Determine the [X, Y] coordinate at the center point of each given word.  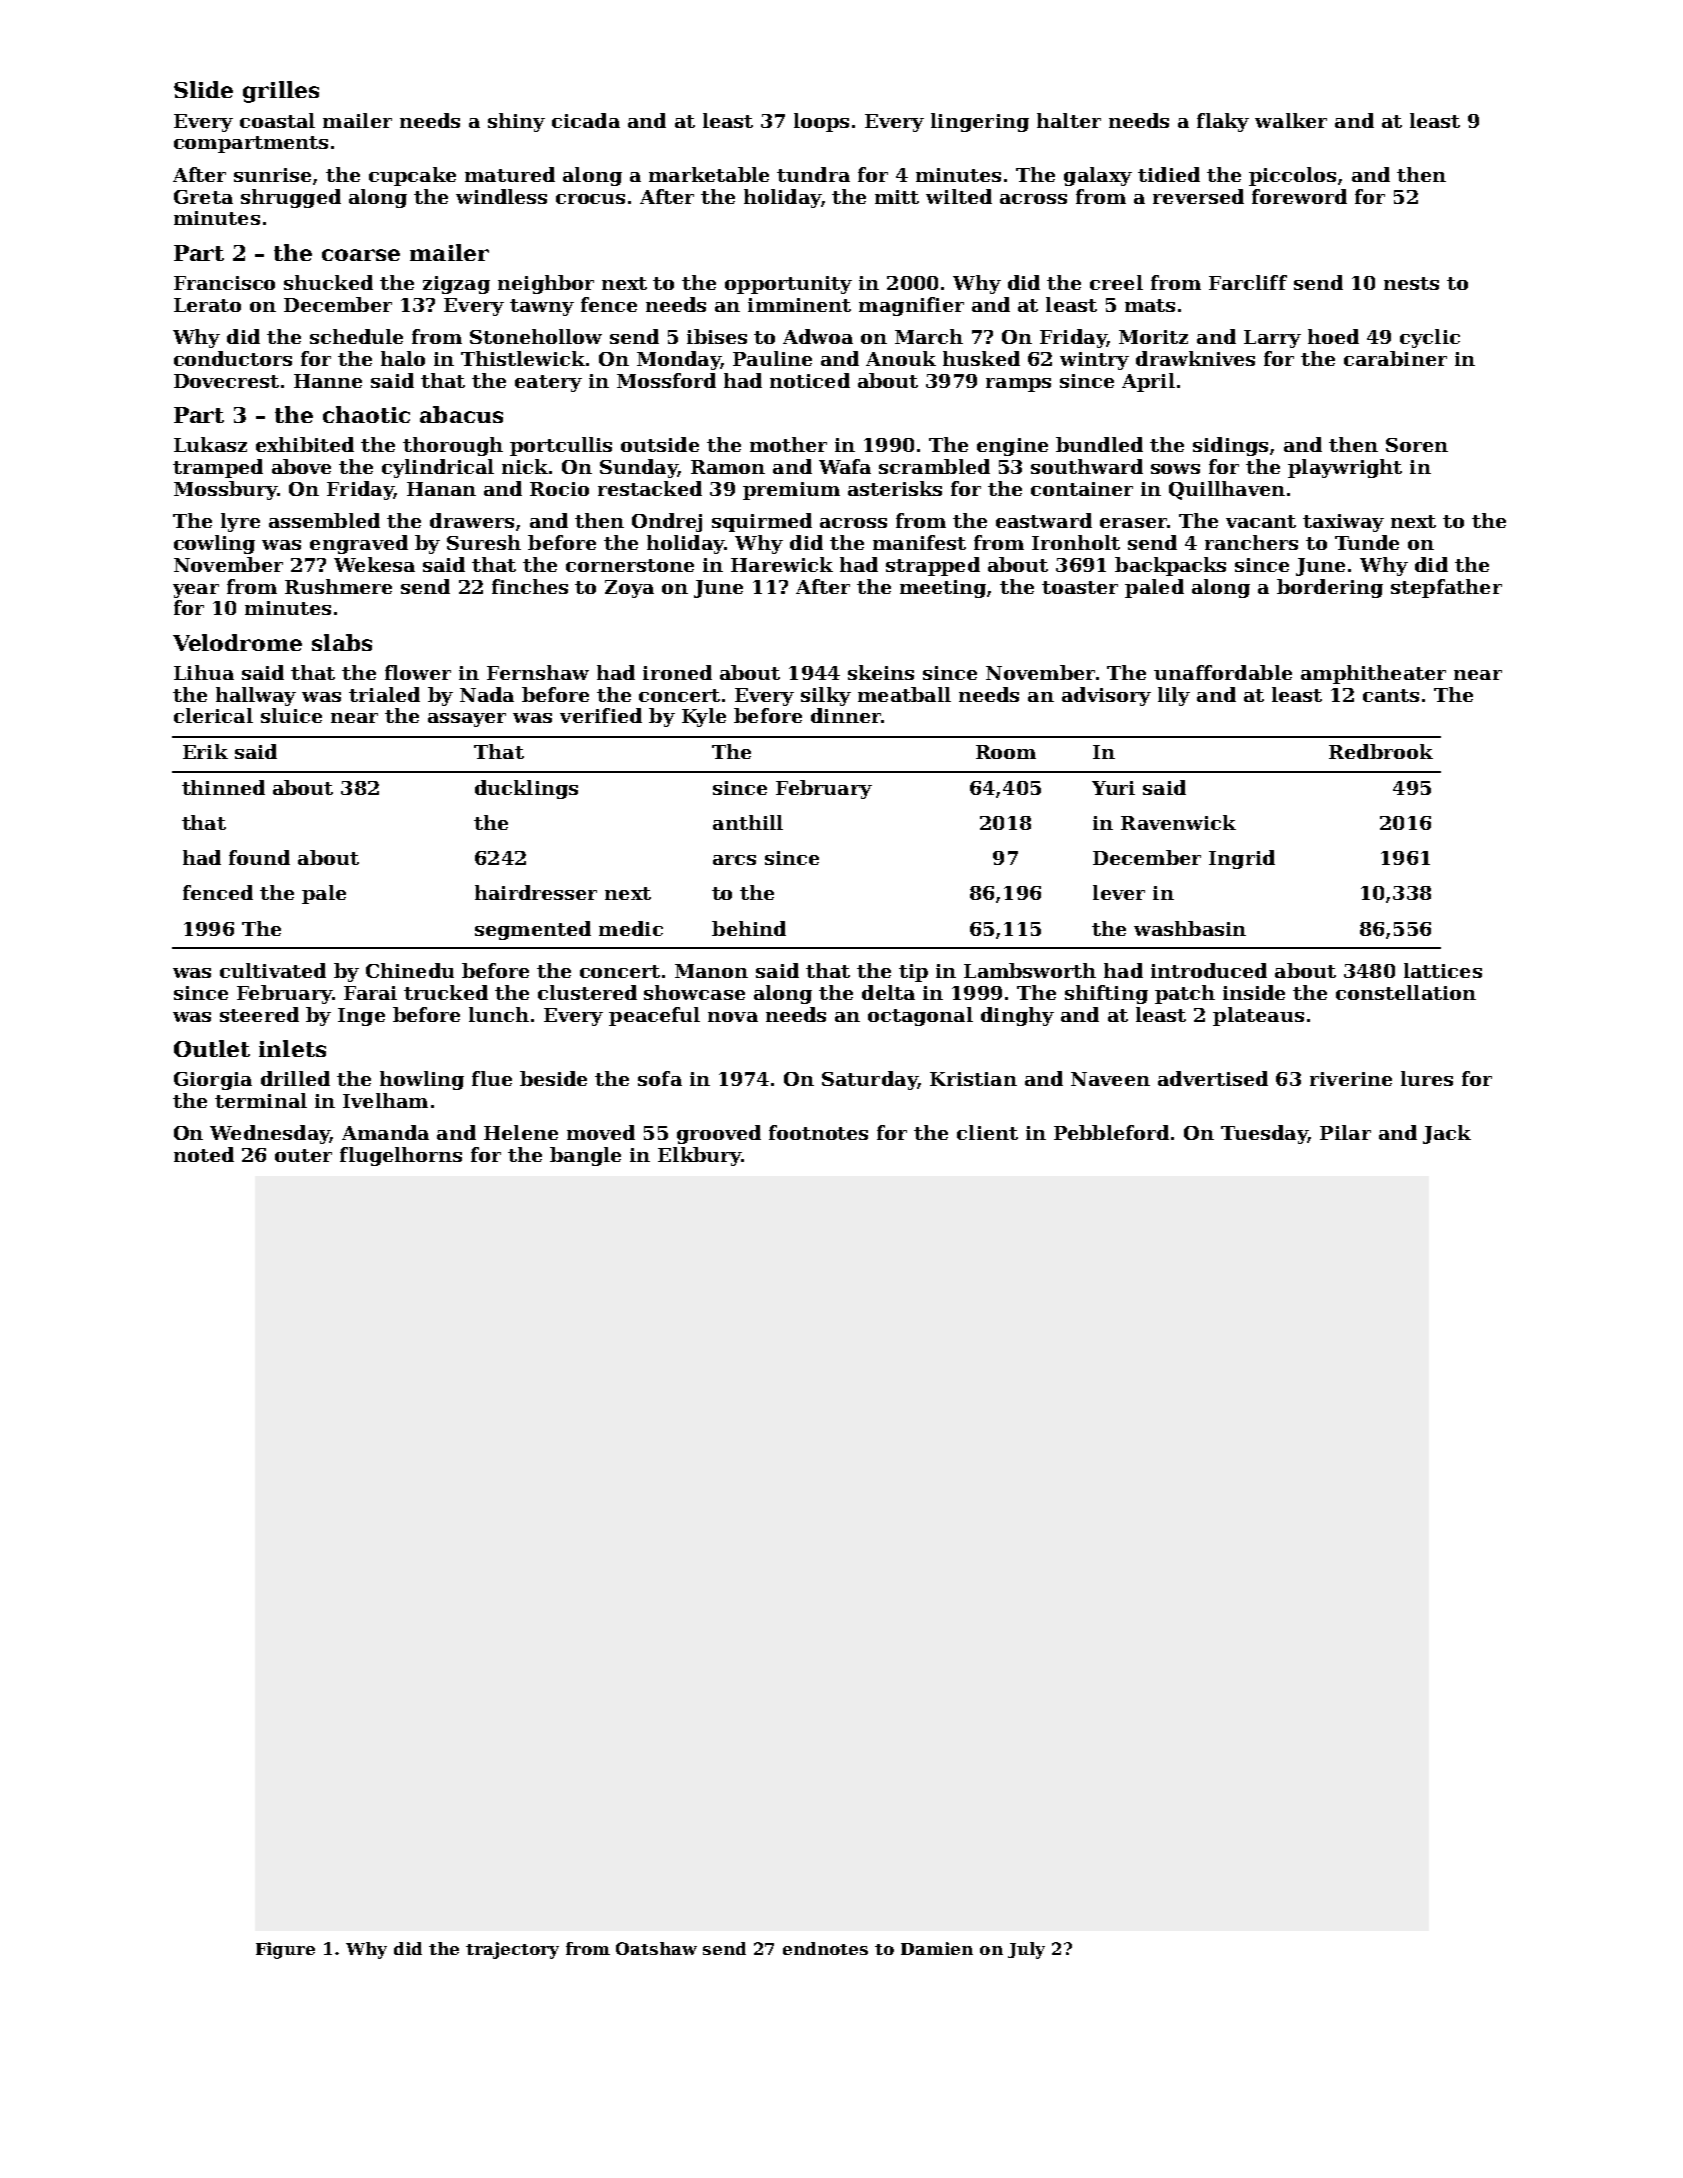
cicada [586, 120]
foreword [1299, 196]
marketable [709, 174]
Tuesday [1264, 1134]
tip [913, 973]
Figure [285, 1950]
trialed [384, 694]
